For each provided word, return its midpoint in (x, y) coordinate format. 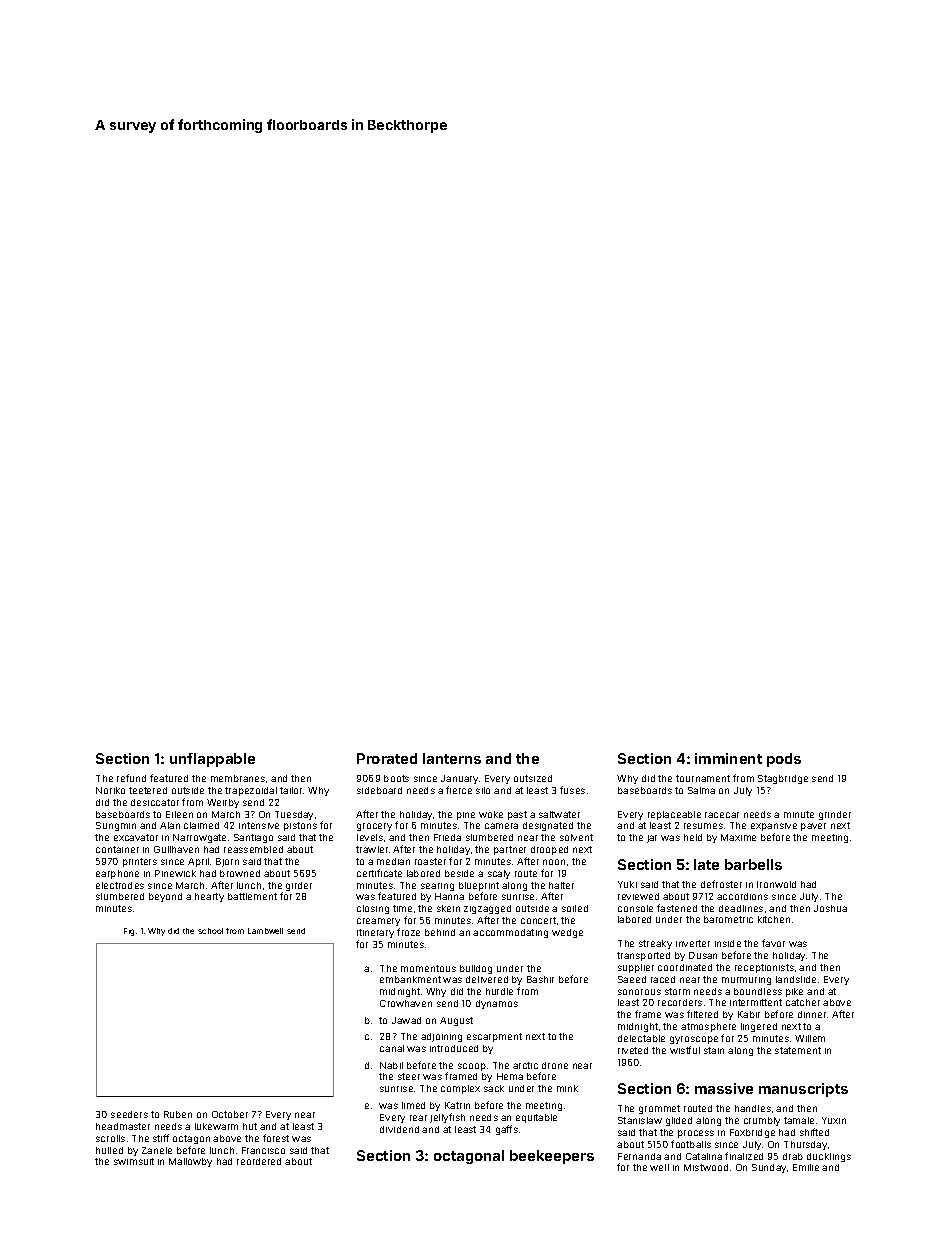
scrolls (110, 1138)
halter (561, 885)
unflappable (212, 760)
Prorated (387, 758)
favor (773, 943)
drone (555, 1065)
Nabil (391, 1065)
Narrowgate (199, 838)
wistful (685, 1050)
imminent (728, 758)
